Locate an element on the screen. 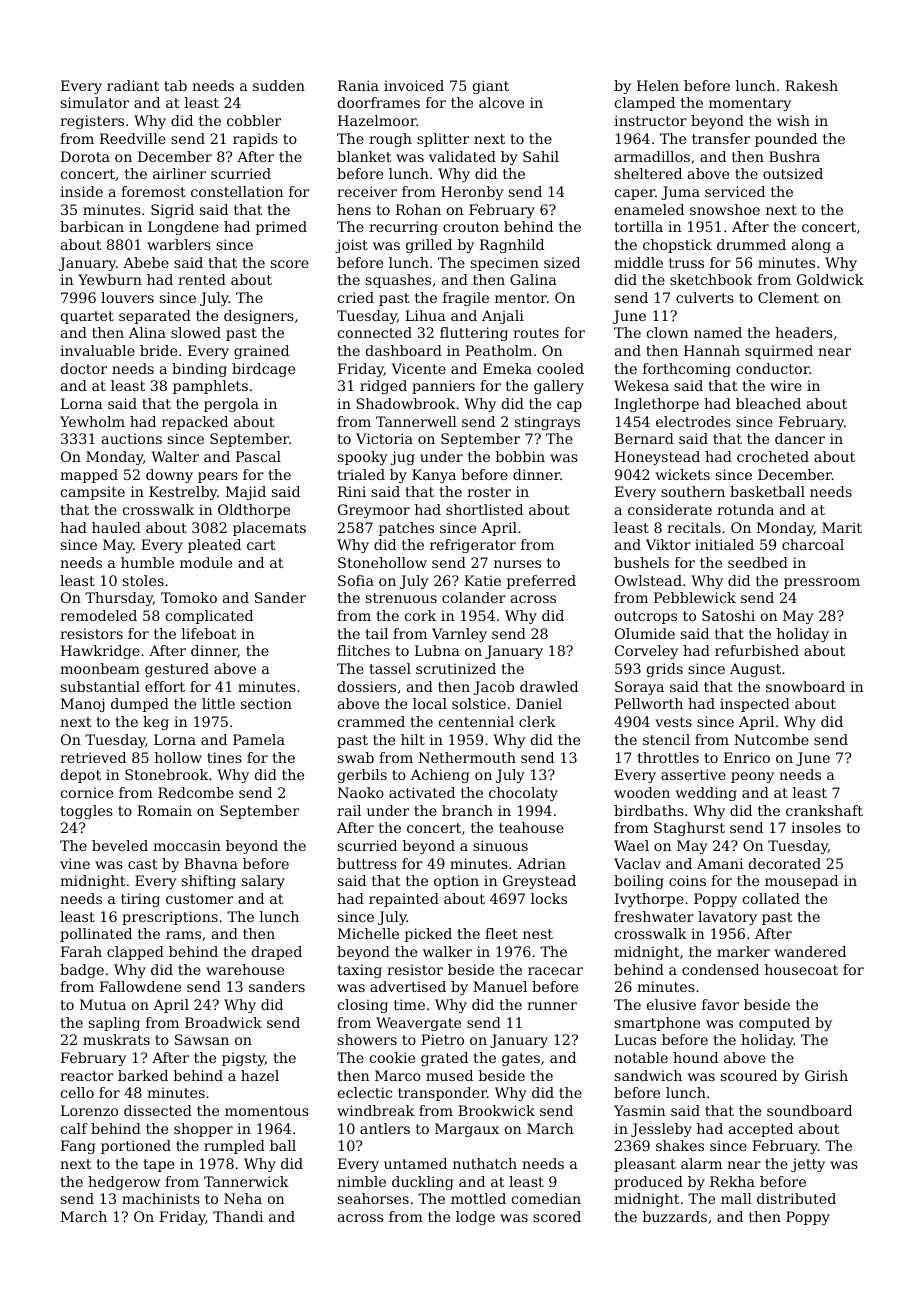 Image resolution: width=924 pixels, height=1308 pixels. refrigerator is located at coordinates (473, 546).
